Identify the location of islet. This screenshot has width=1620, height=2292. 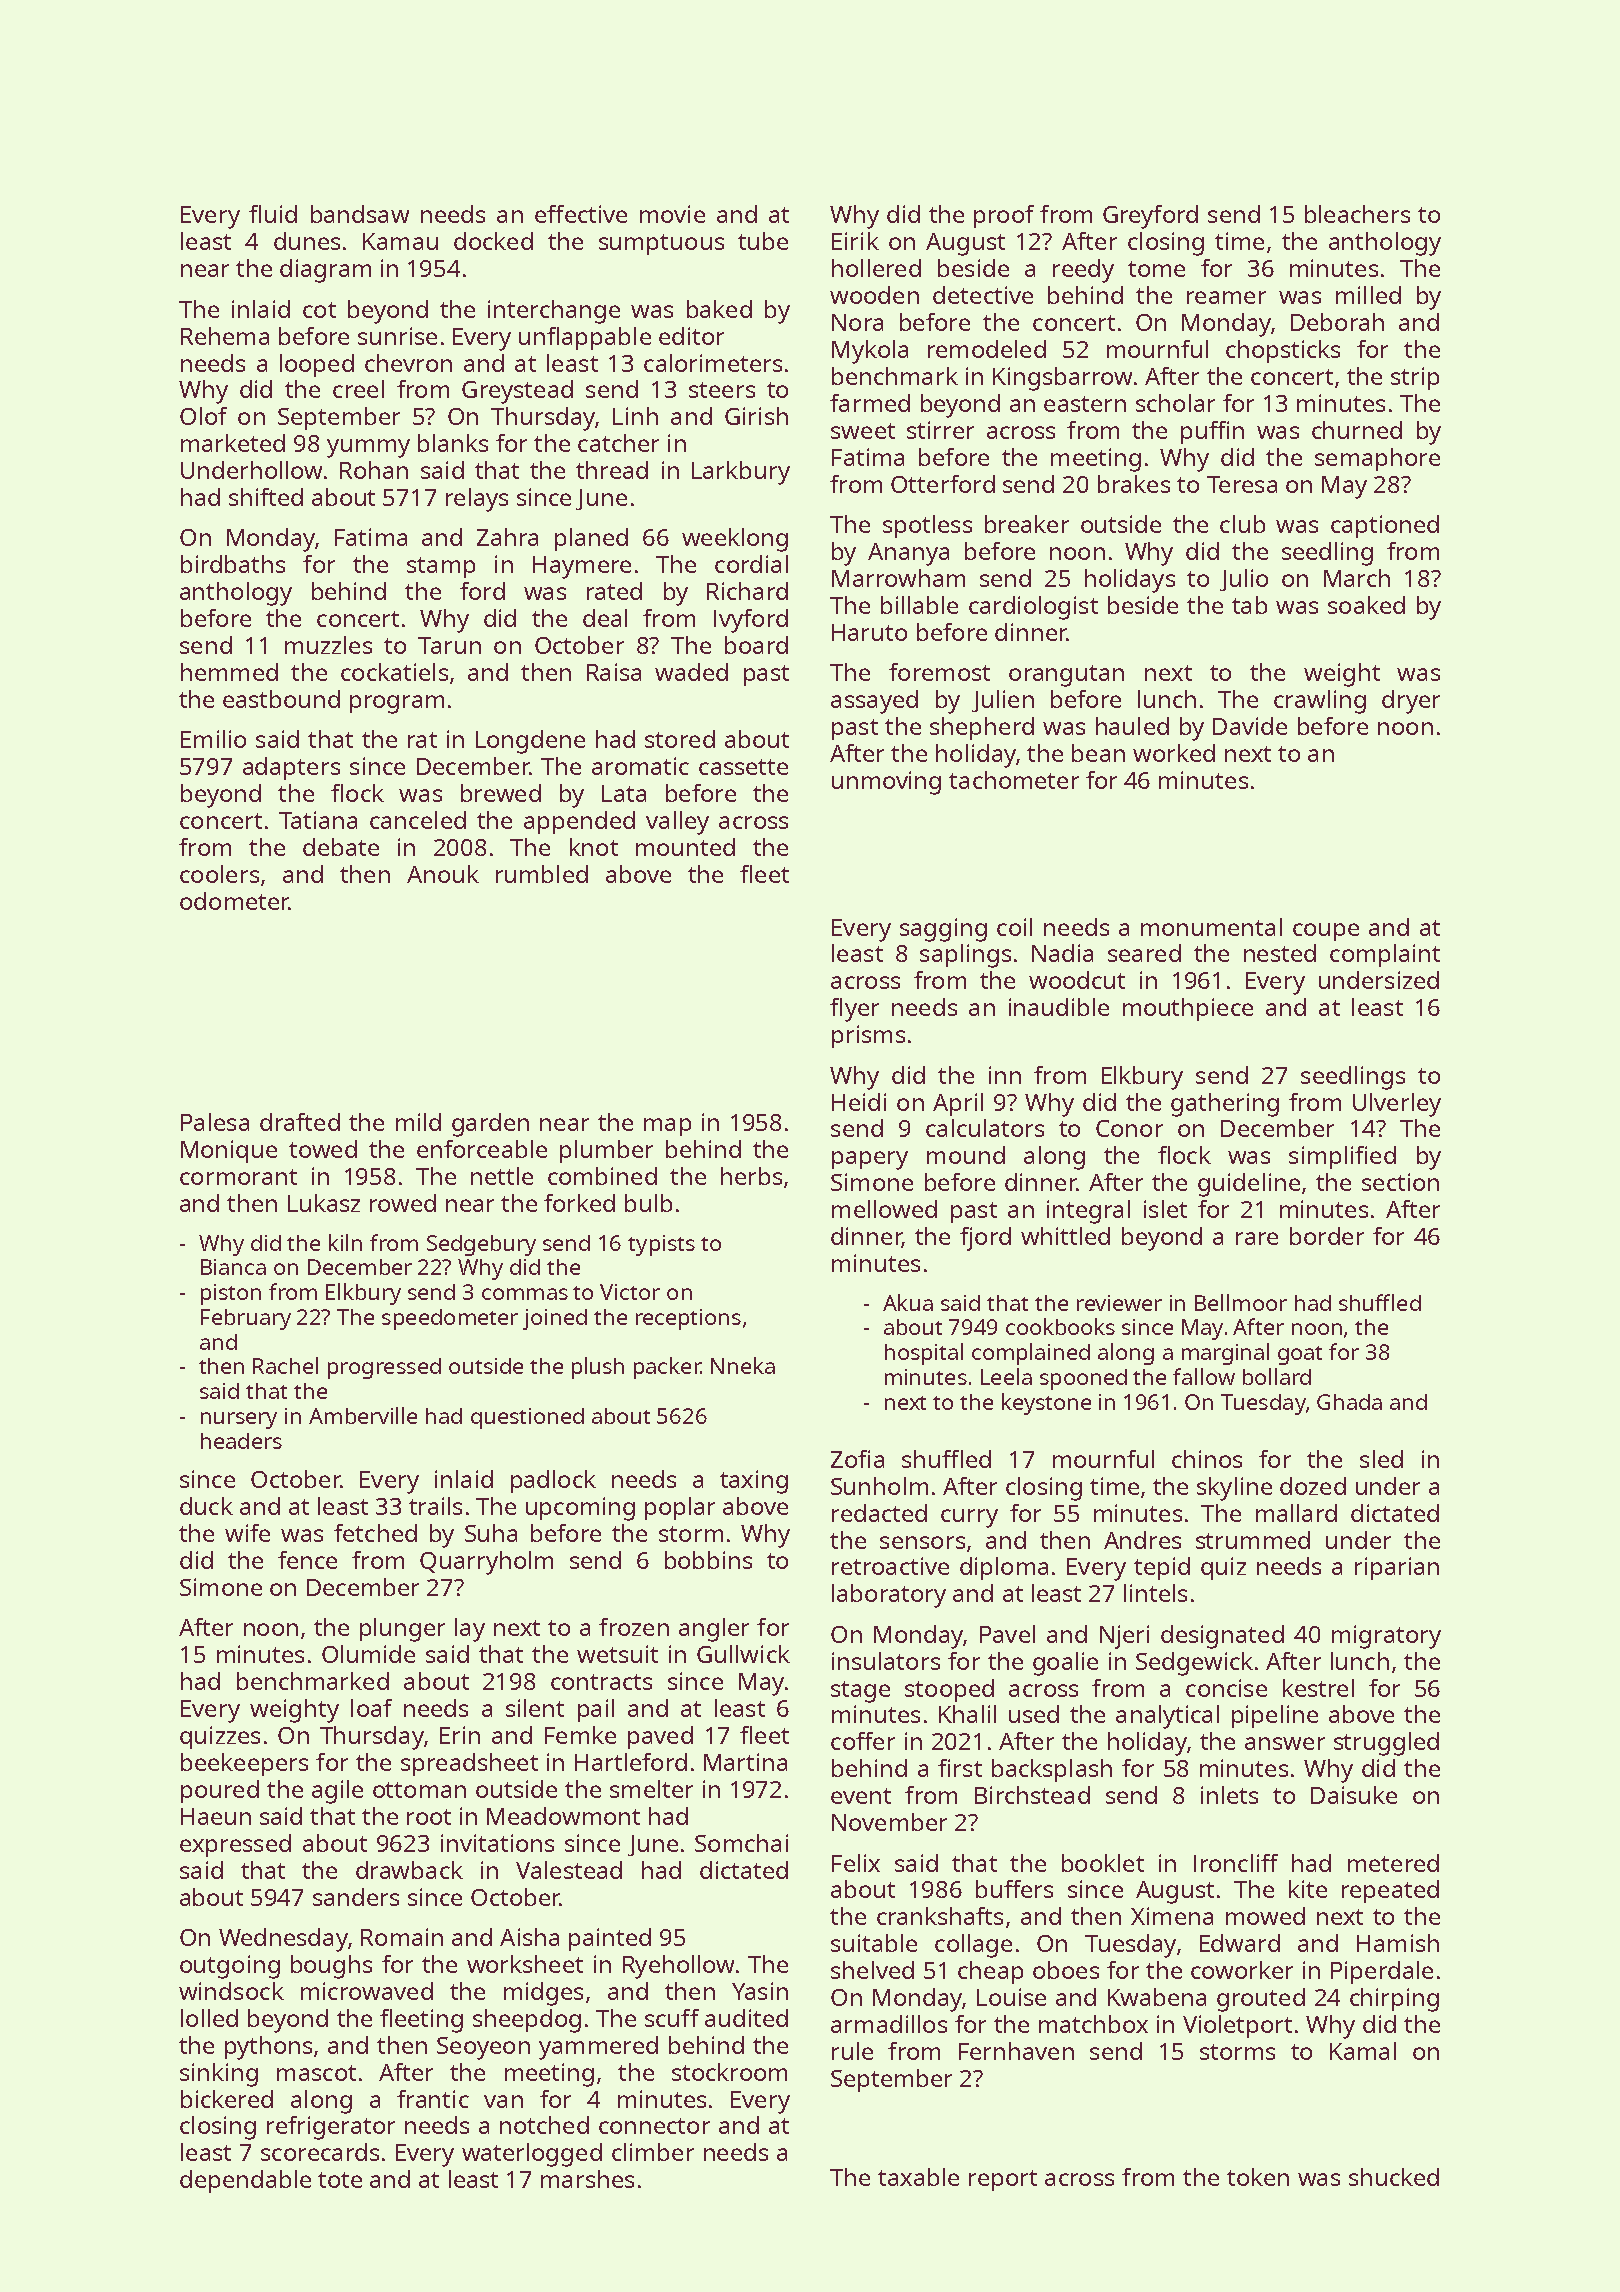
(1165, 1209).
